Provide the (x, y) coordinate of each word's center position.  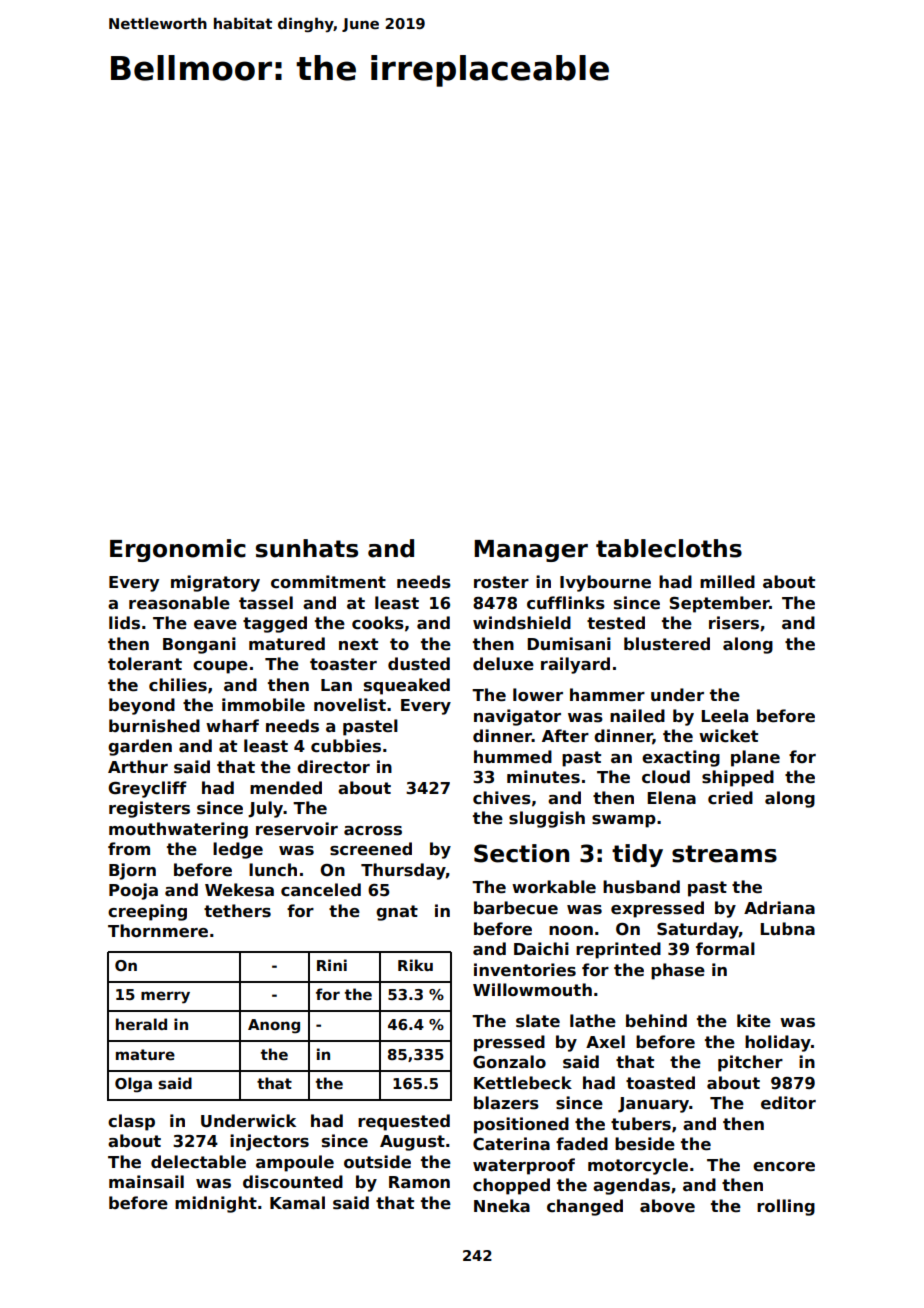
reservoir (297, 829)
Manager (531, 551)
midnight (216, 1204)
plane (755, 758)
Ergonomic (178, 550)
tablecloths (669, 548)
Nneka (502, 1206)
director (333, 767)
